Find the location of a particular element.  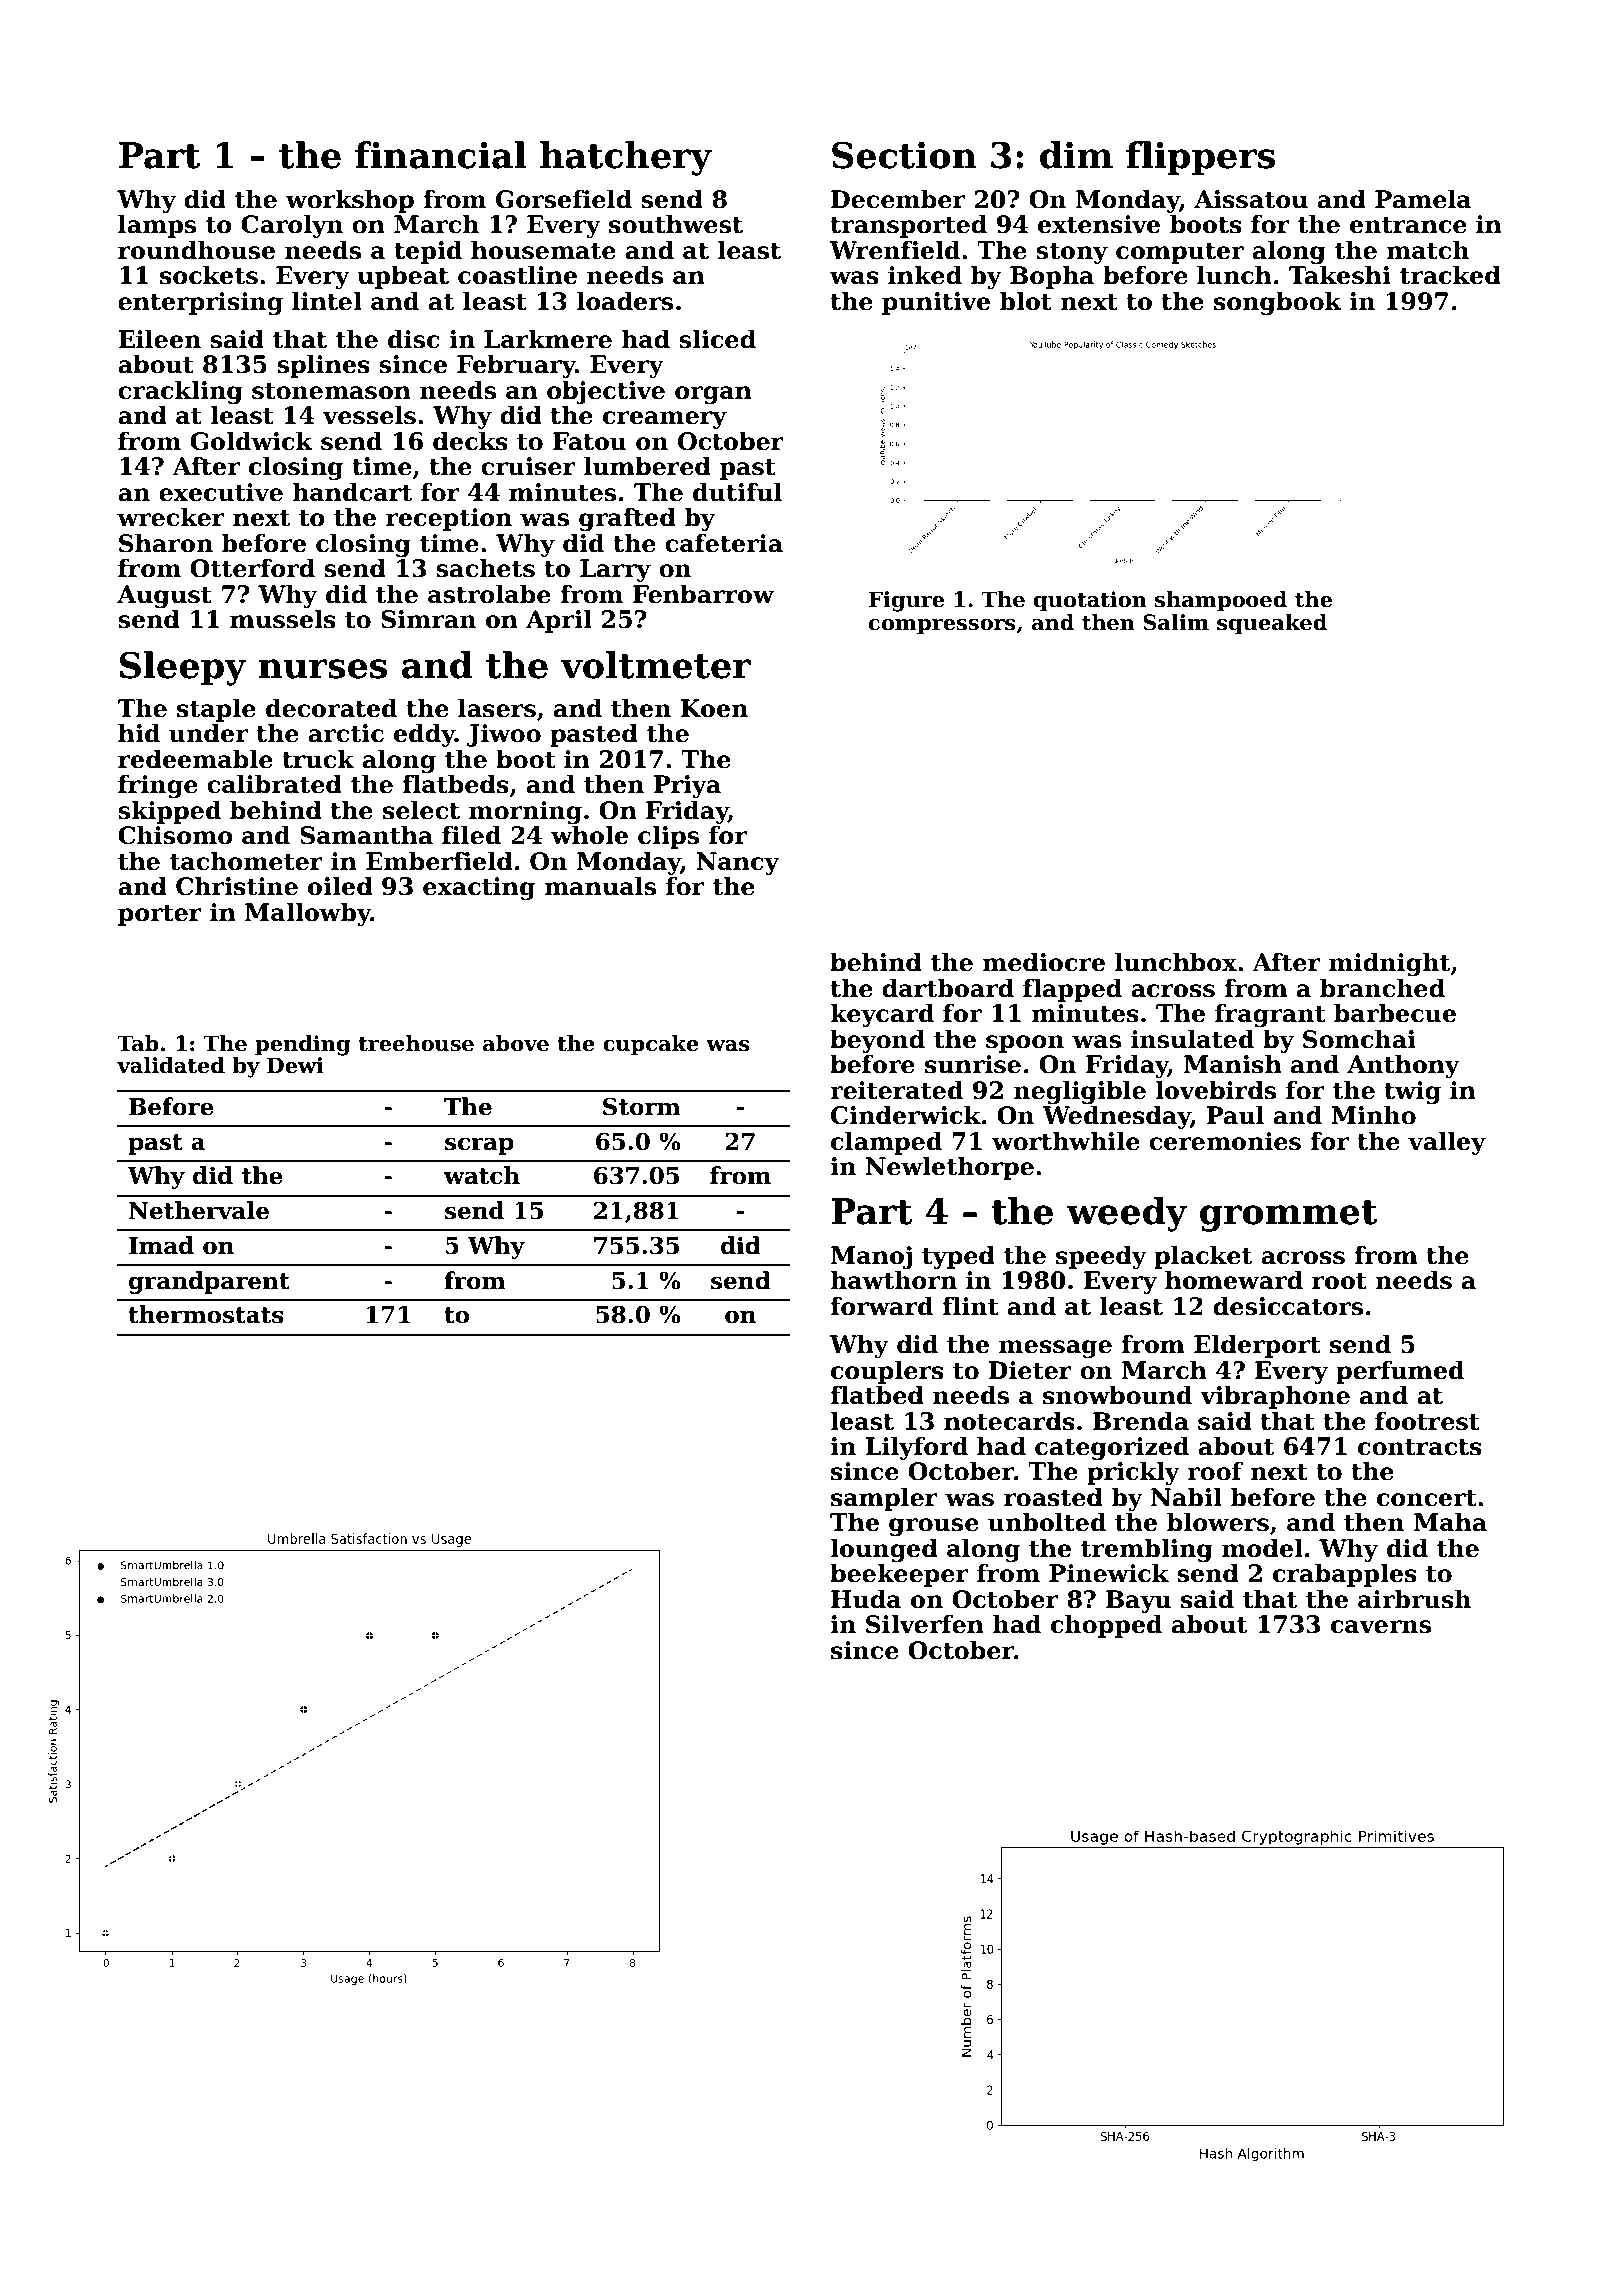

hid is located at coordinates (139, 733).
